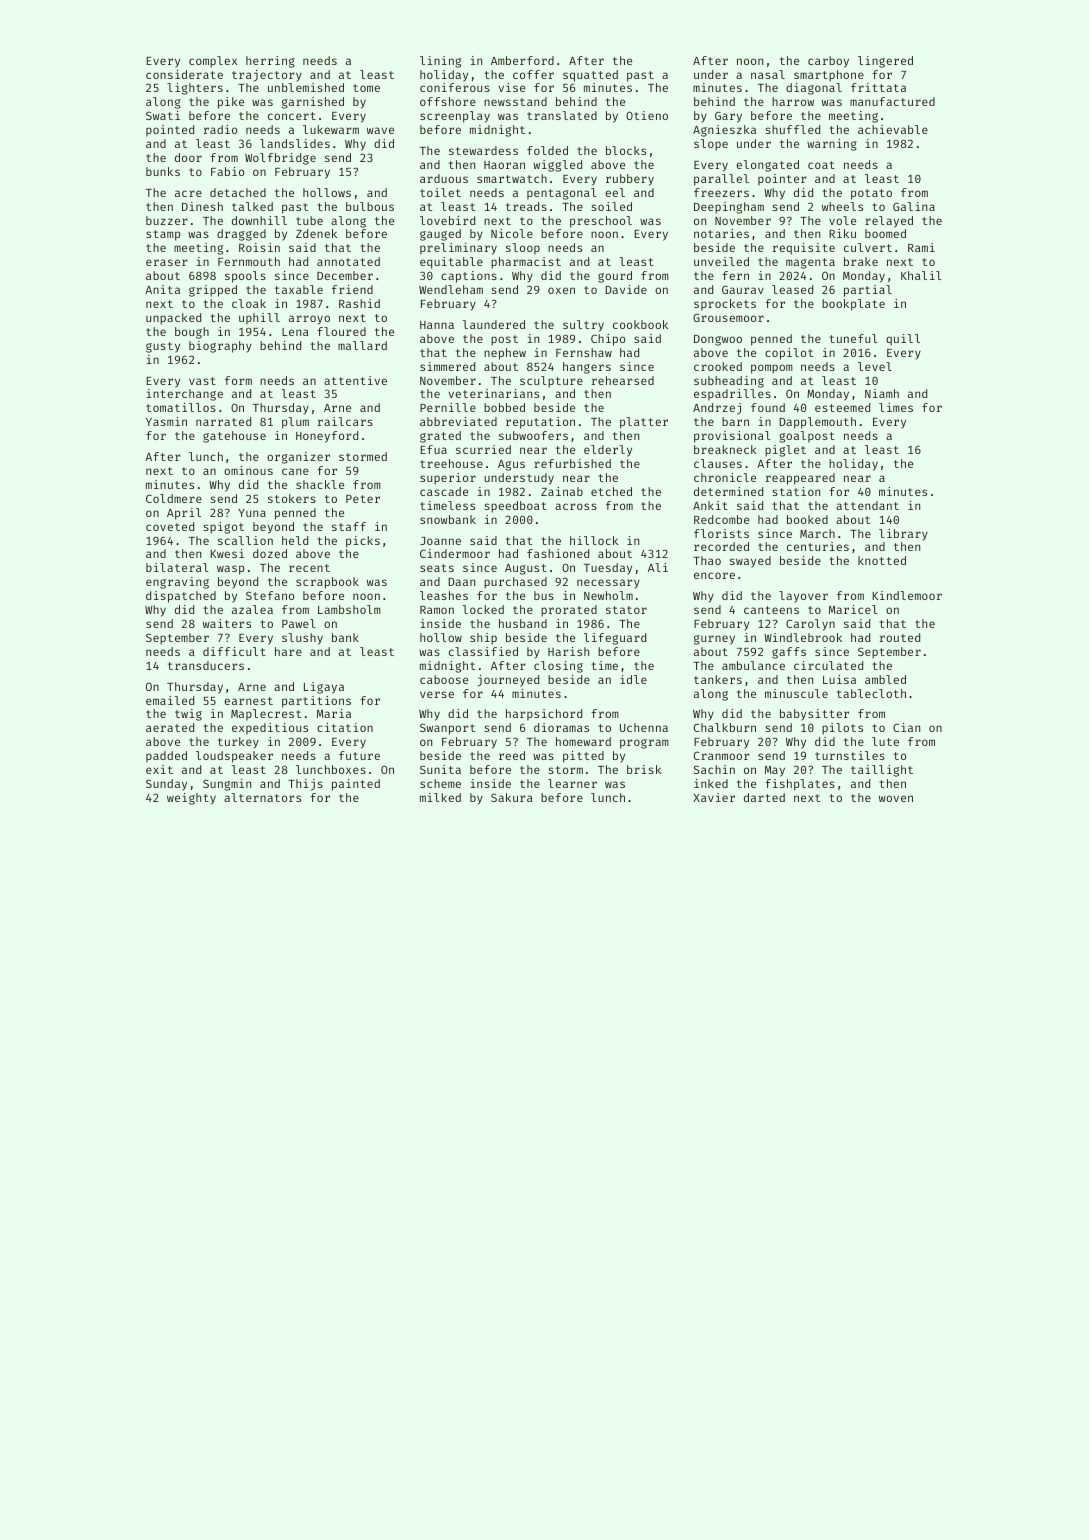  Describe the element at coordinates (245, 540) in the screenshot. I see `scallion` at that location.
